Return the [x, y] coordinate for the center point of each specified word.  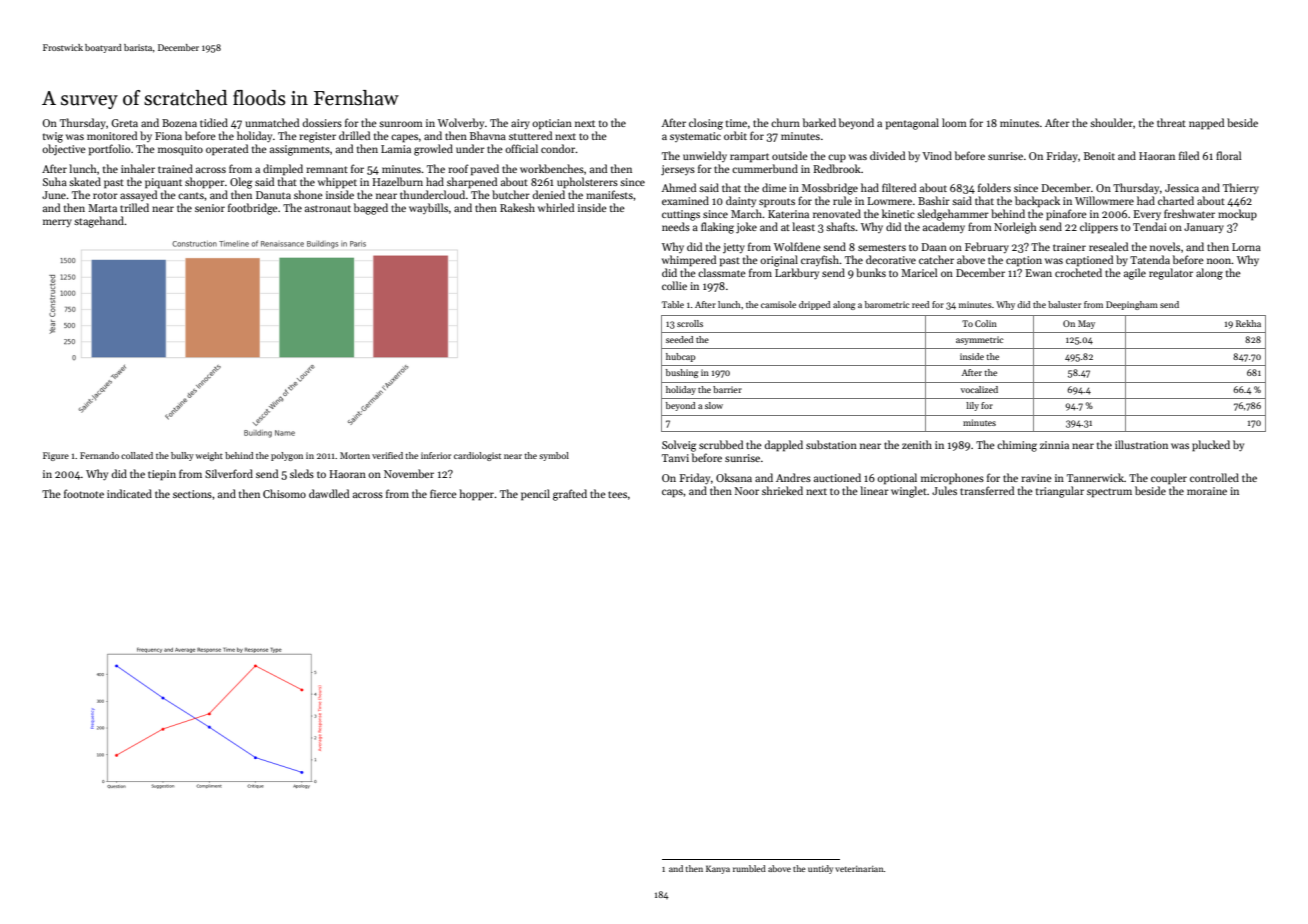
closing [706, 124]
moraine [1207, 491]
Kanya [718, 869]
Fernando [99, 455]
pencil [535, 495]
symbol [554, 456]
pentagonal [912, 124]
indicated [129, 493]
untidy [820, 869]
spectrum [1109, 493]
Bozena [179, 123]
